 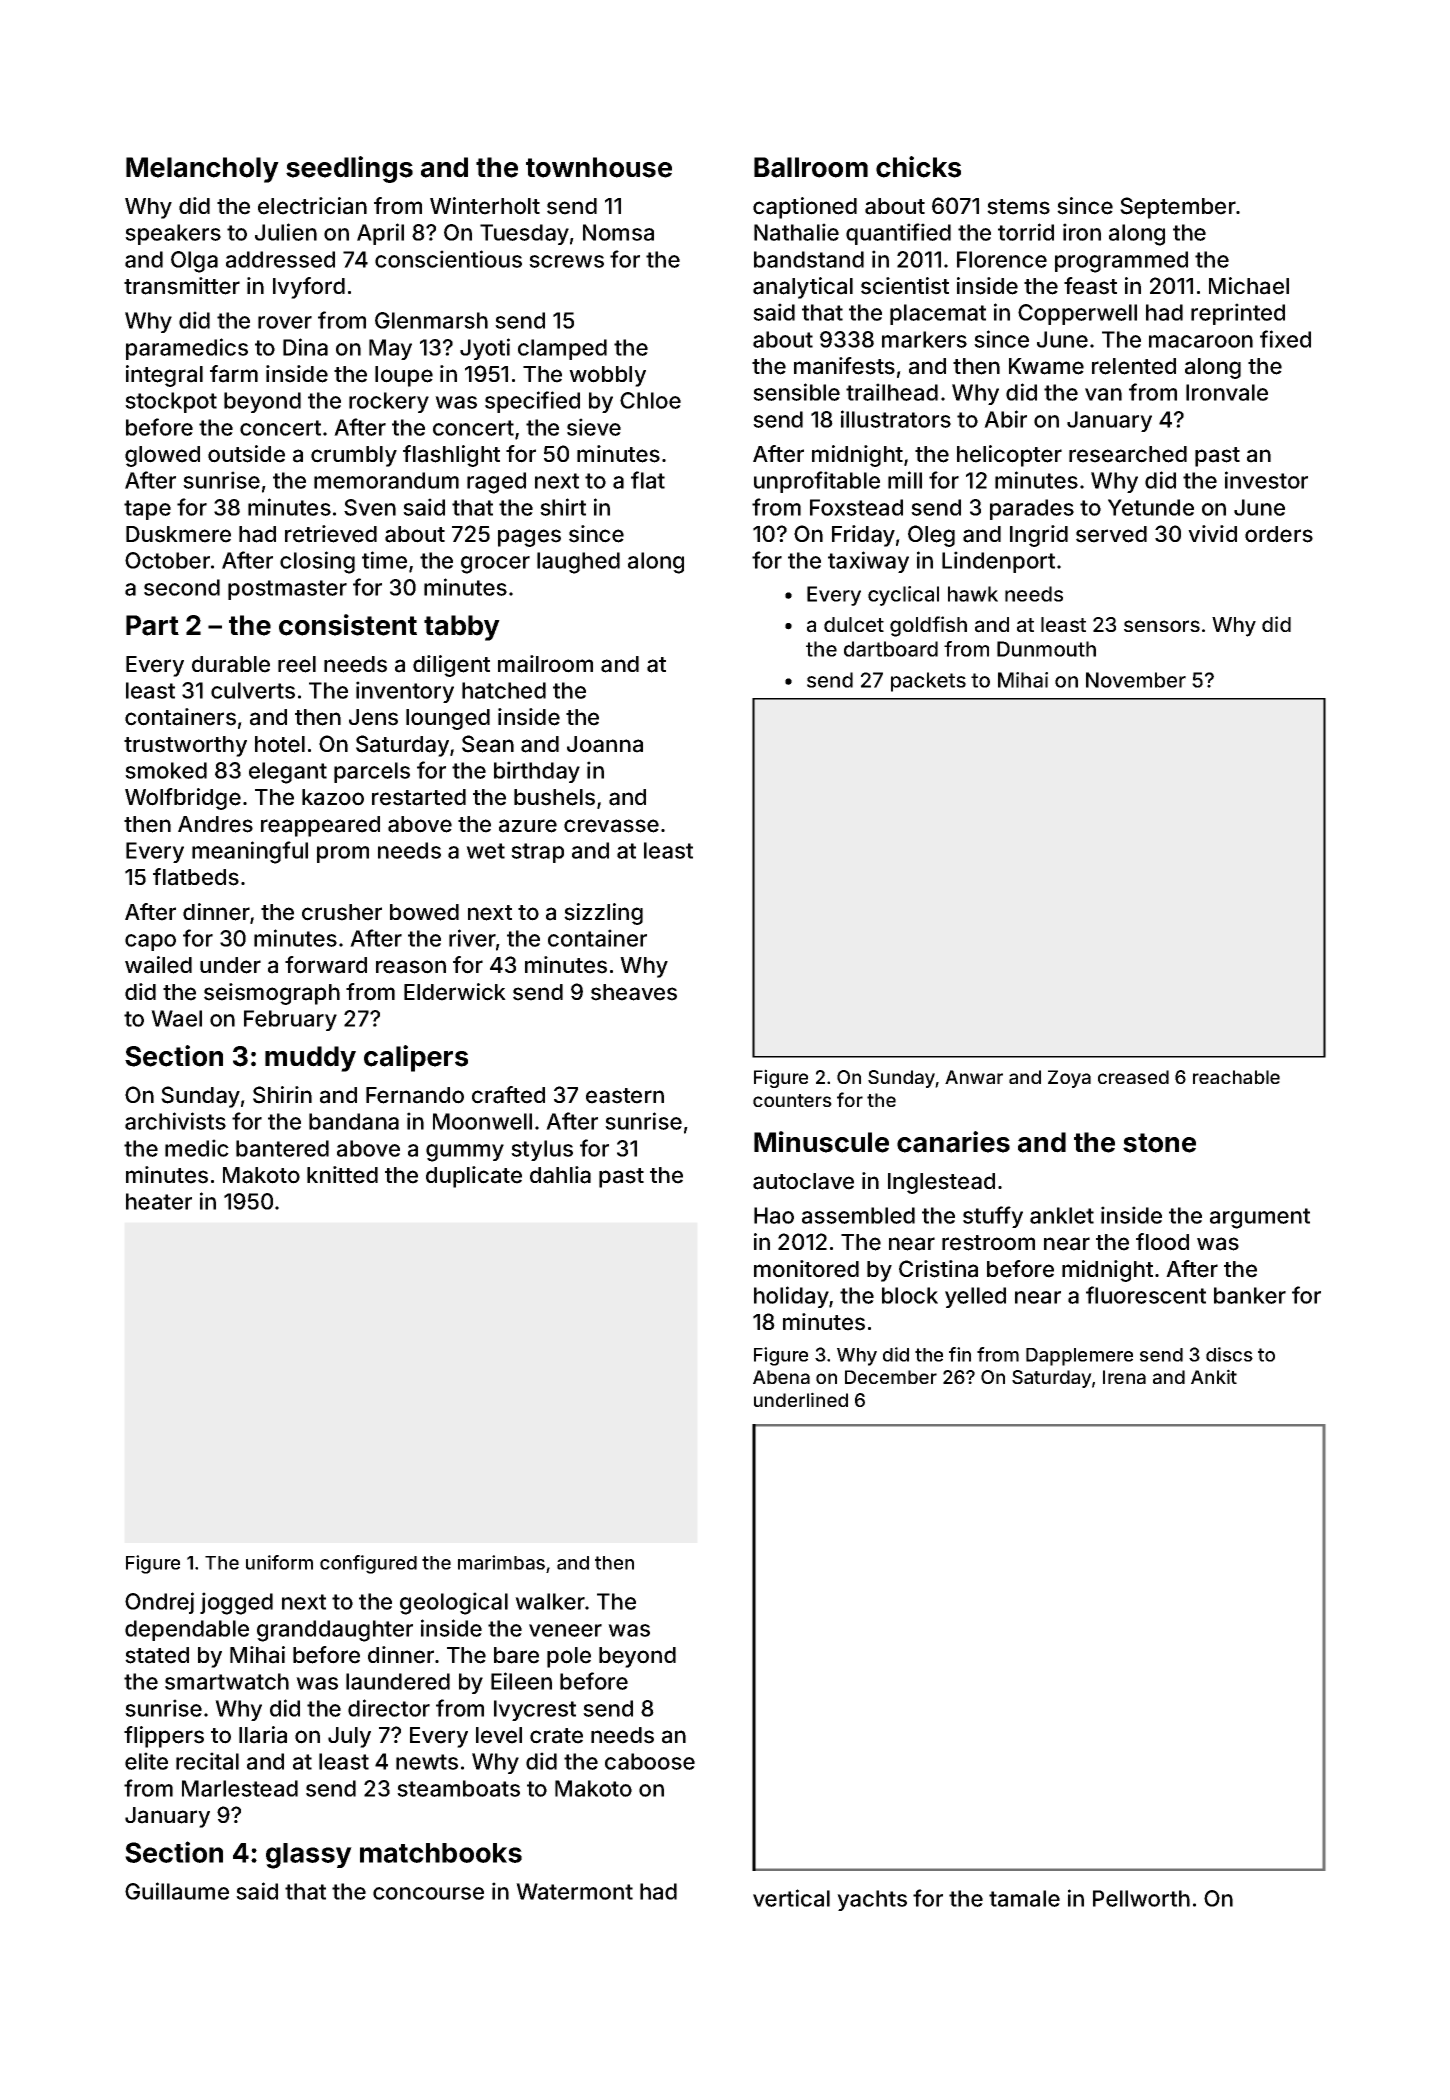 What do you see at coordinates (781, 1377) in the screenshot?
I see `Abena` at bounding box center [781, 1377].
